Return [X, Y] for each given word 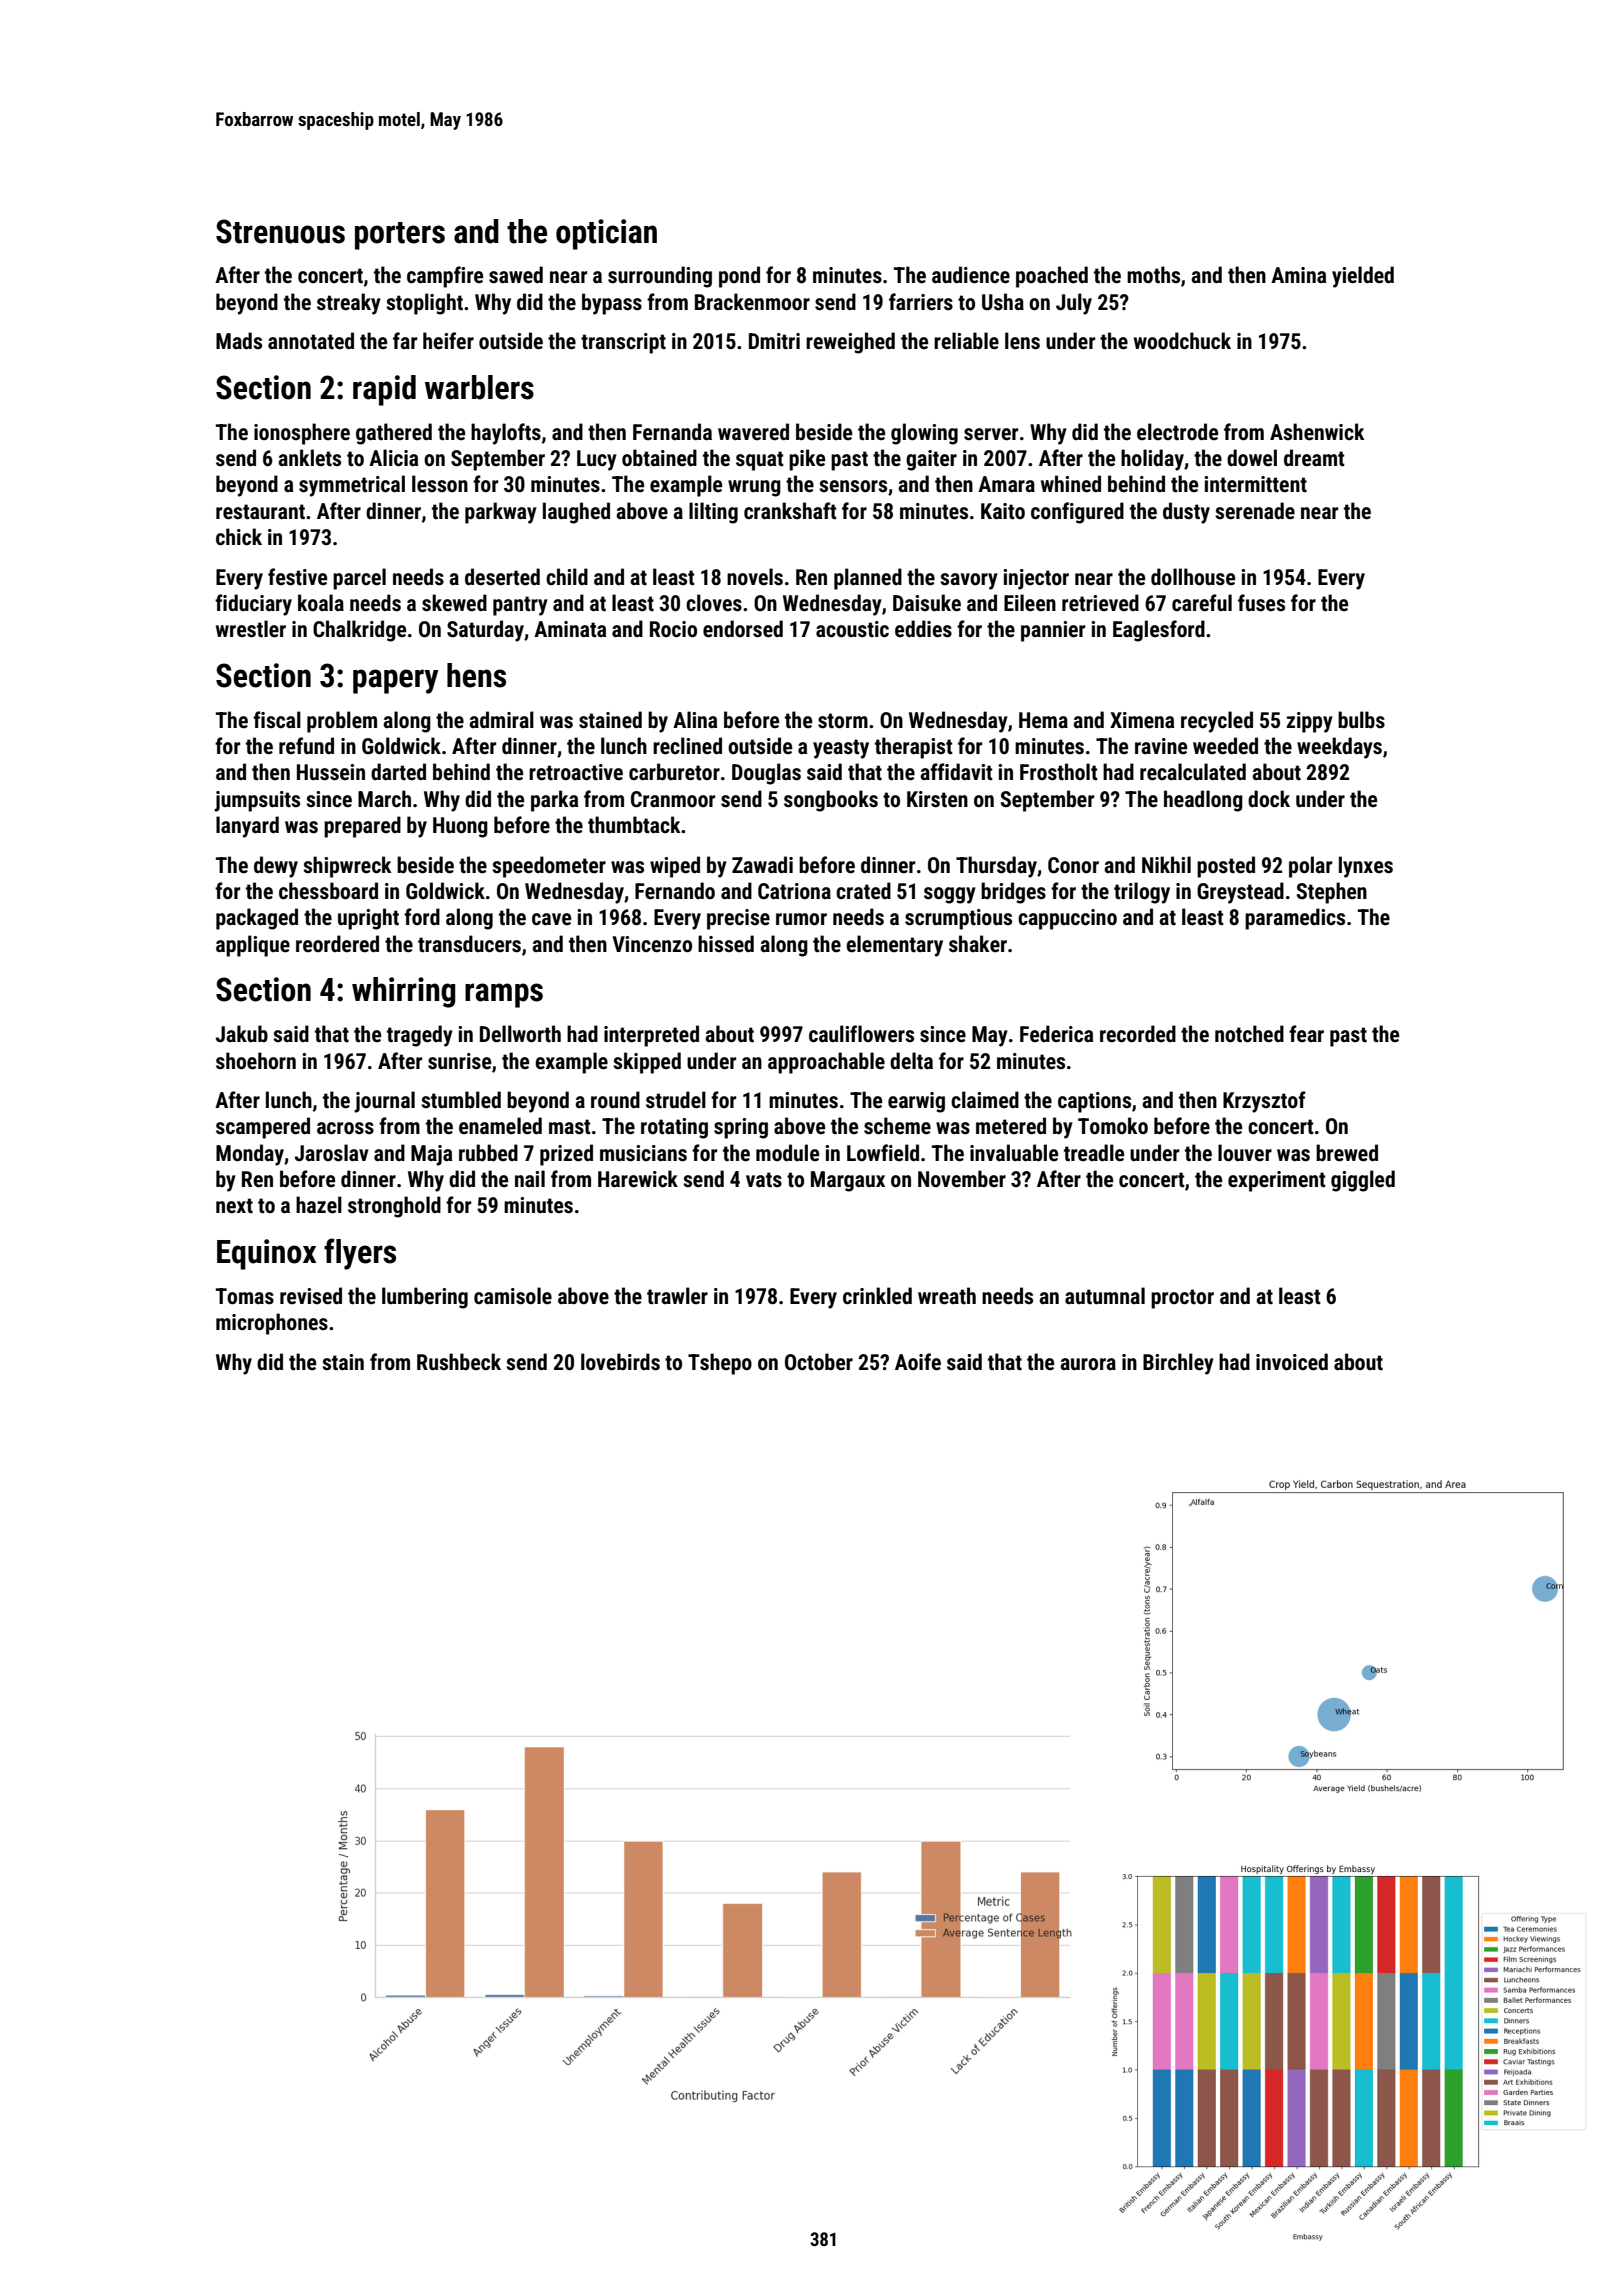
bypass [612, 304]
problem [342, 722]
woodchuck [1182, 340]
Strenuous [280, 231]
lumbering [425, 1298]
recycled [1217, 722]
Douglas [766, 774]
